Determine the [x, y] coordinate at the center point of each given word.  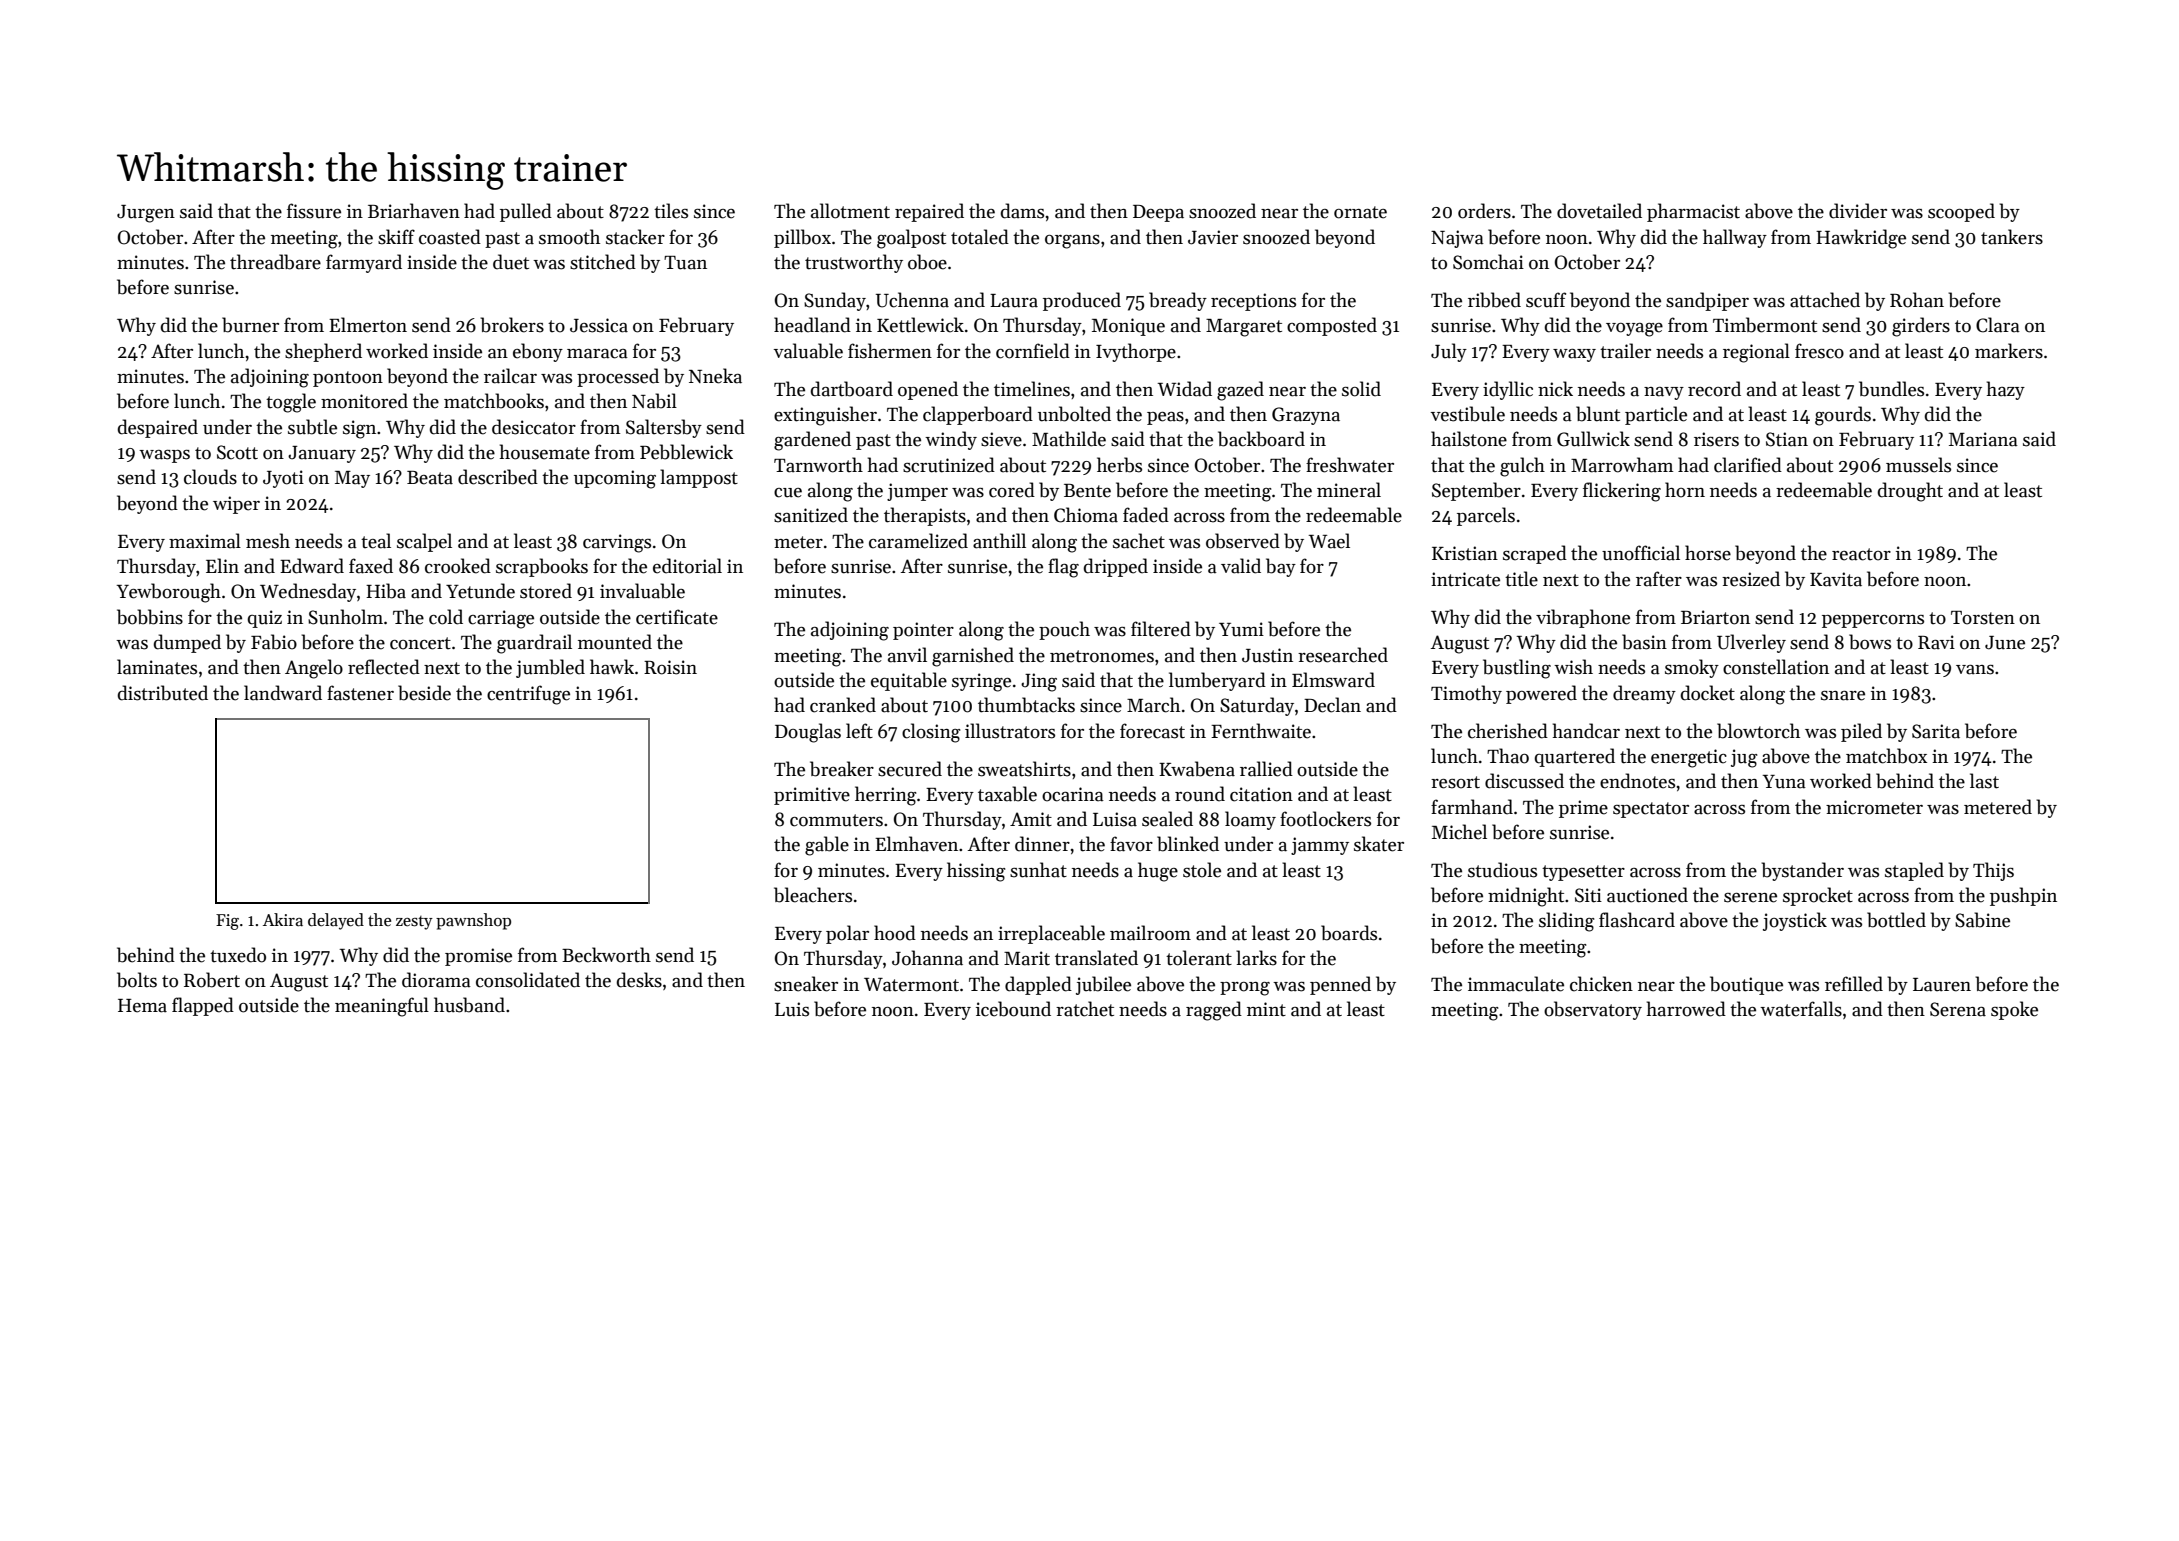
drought [1910, 492]
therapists [925, 516]
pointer [923, 631]
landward [283, 693]
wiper [236, 505]
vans [1975, 670]
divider [1858, 211]
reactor [1861, 554]
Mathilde [1069, 439]
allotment [850, 211]
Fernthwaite [1261, 731]
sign [359, 429]
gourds [1843, 416]
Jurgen [146, 214]
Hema [142, 1006]
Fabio [274, 642]
